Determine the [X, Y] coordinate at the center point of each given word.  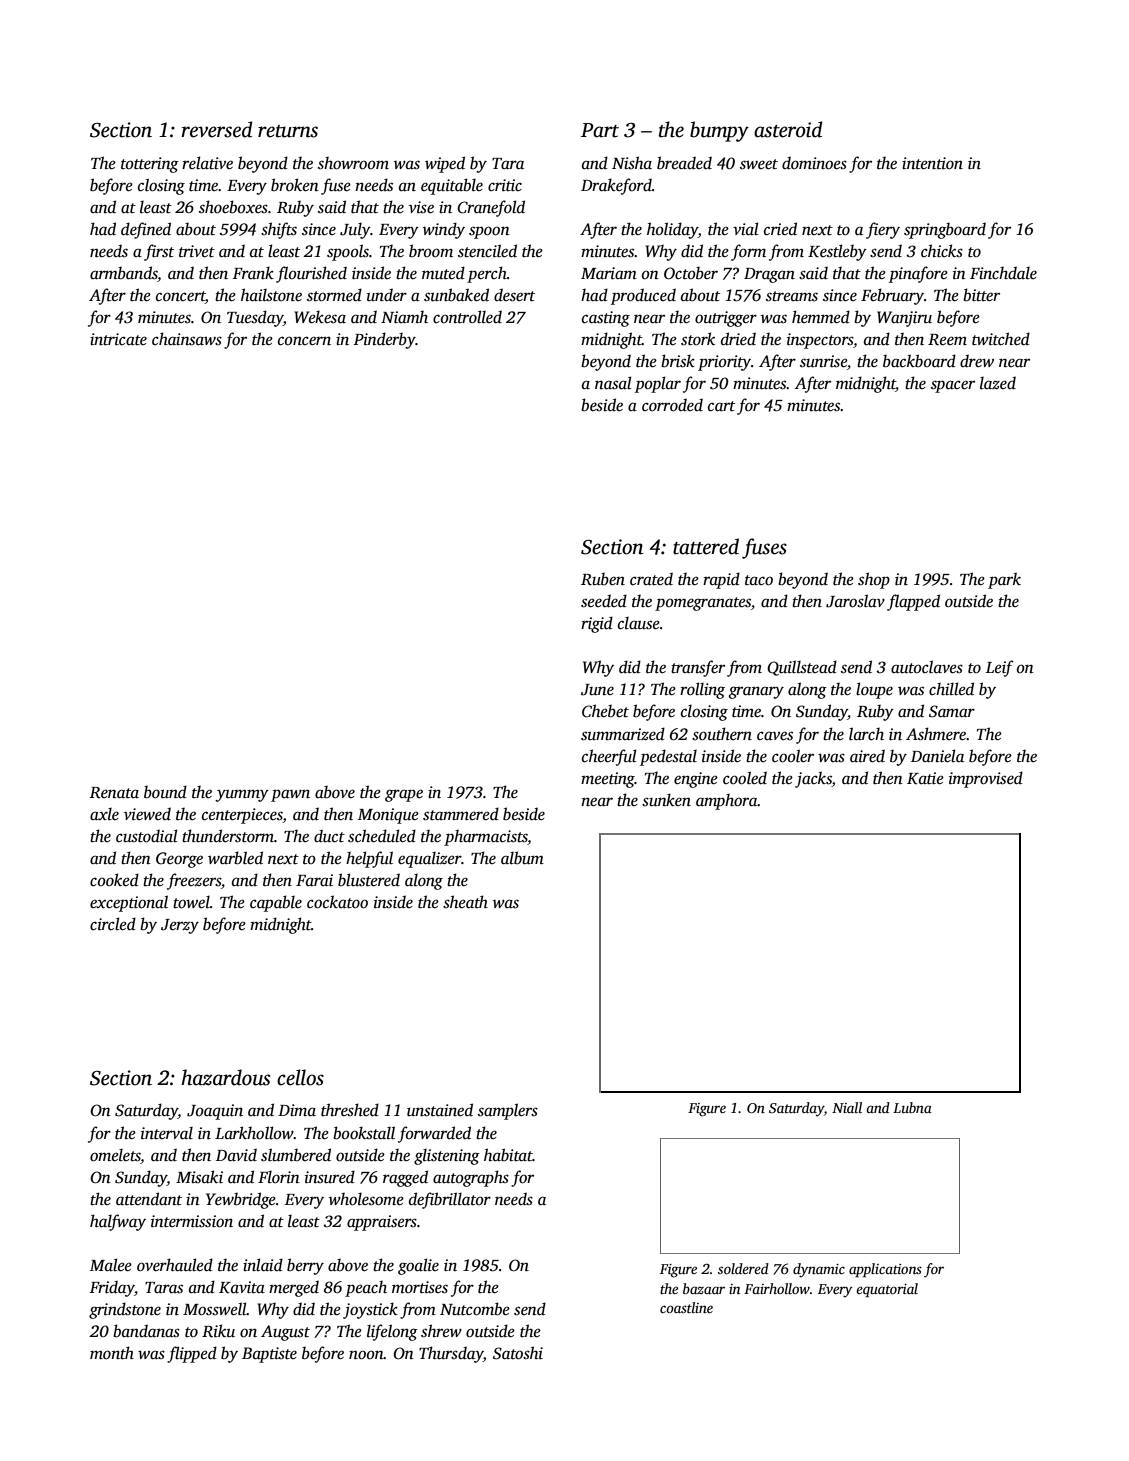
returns [288, 131]
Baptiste [269, 1355]
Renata [114, 793]
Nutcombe [475, 1309]
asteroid [788, 129]
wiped [445, 164]
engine [696, 780]
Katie [925, 778]
